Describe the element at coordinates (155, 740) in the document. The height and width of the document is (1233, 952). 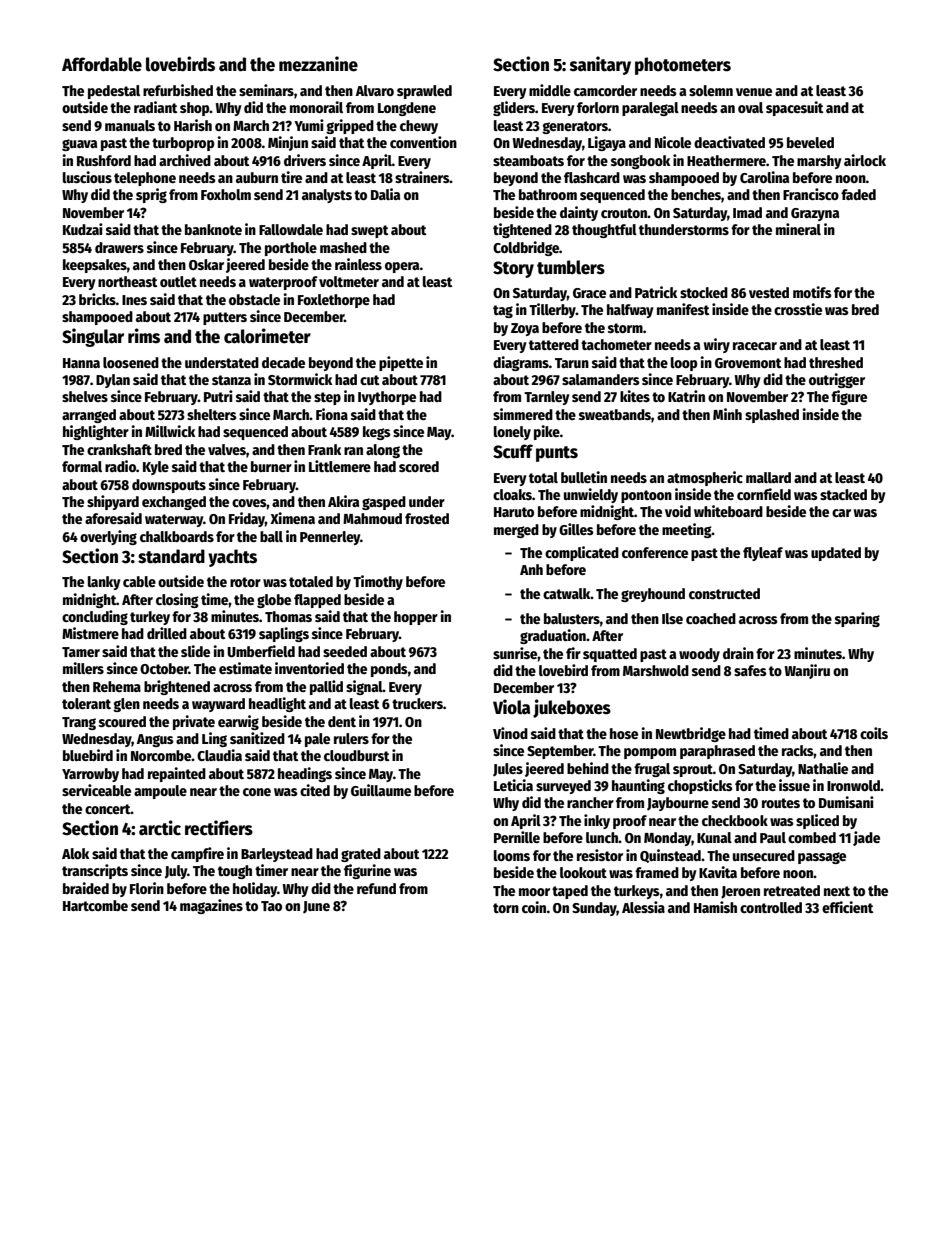
I see `Angus` at that location.
